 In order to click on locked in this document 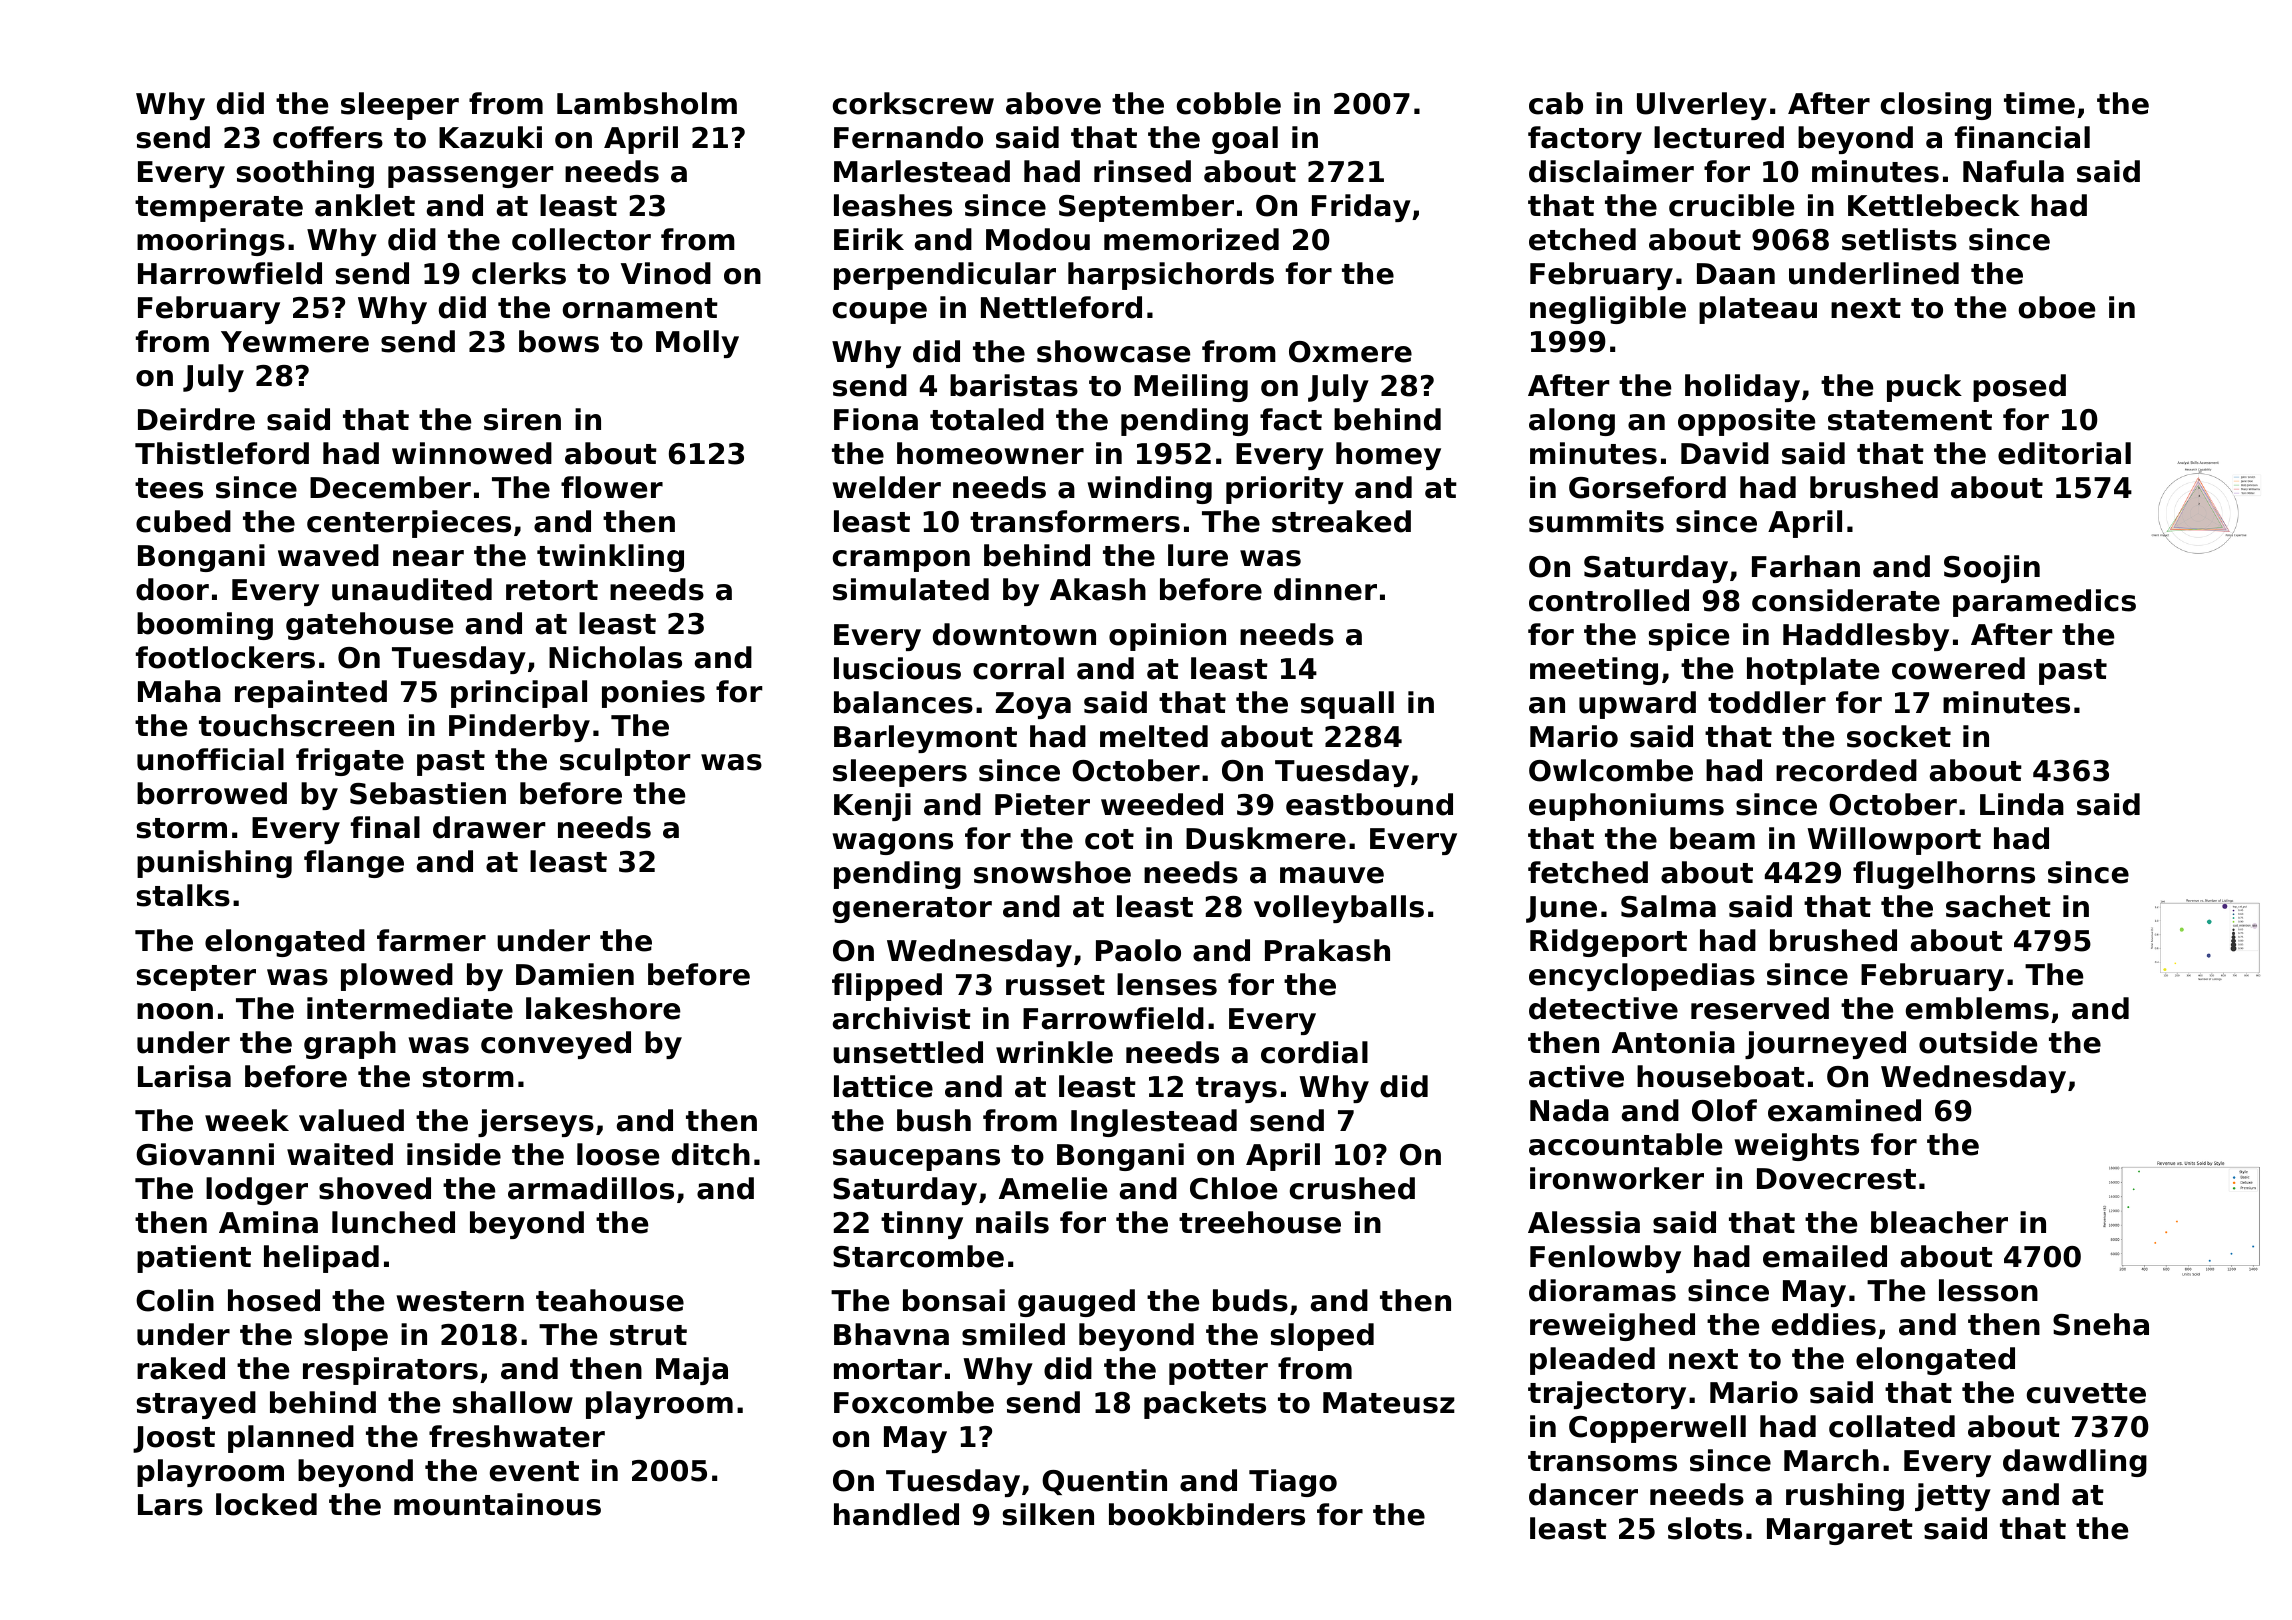, I will do `click(266, 1504)`.
